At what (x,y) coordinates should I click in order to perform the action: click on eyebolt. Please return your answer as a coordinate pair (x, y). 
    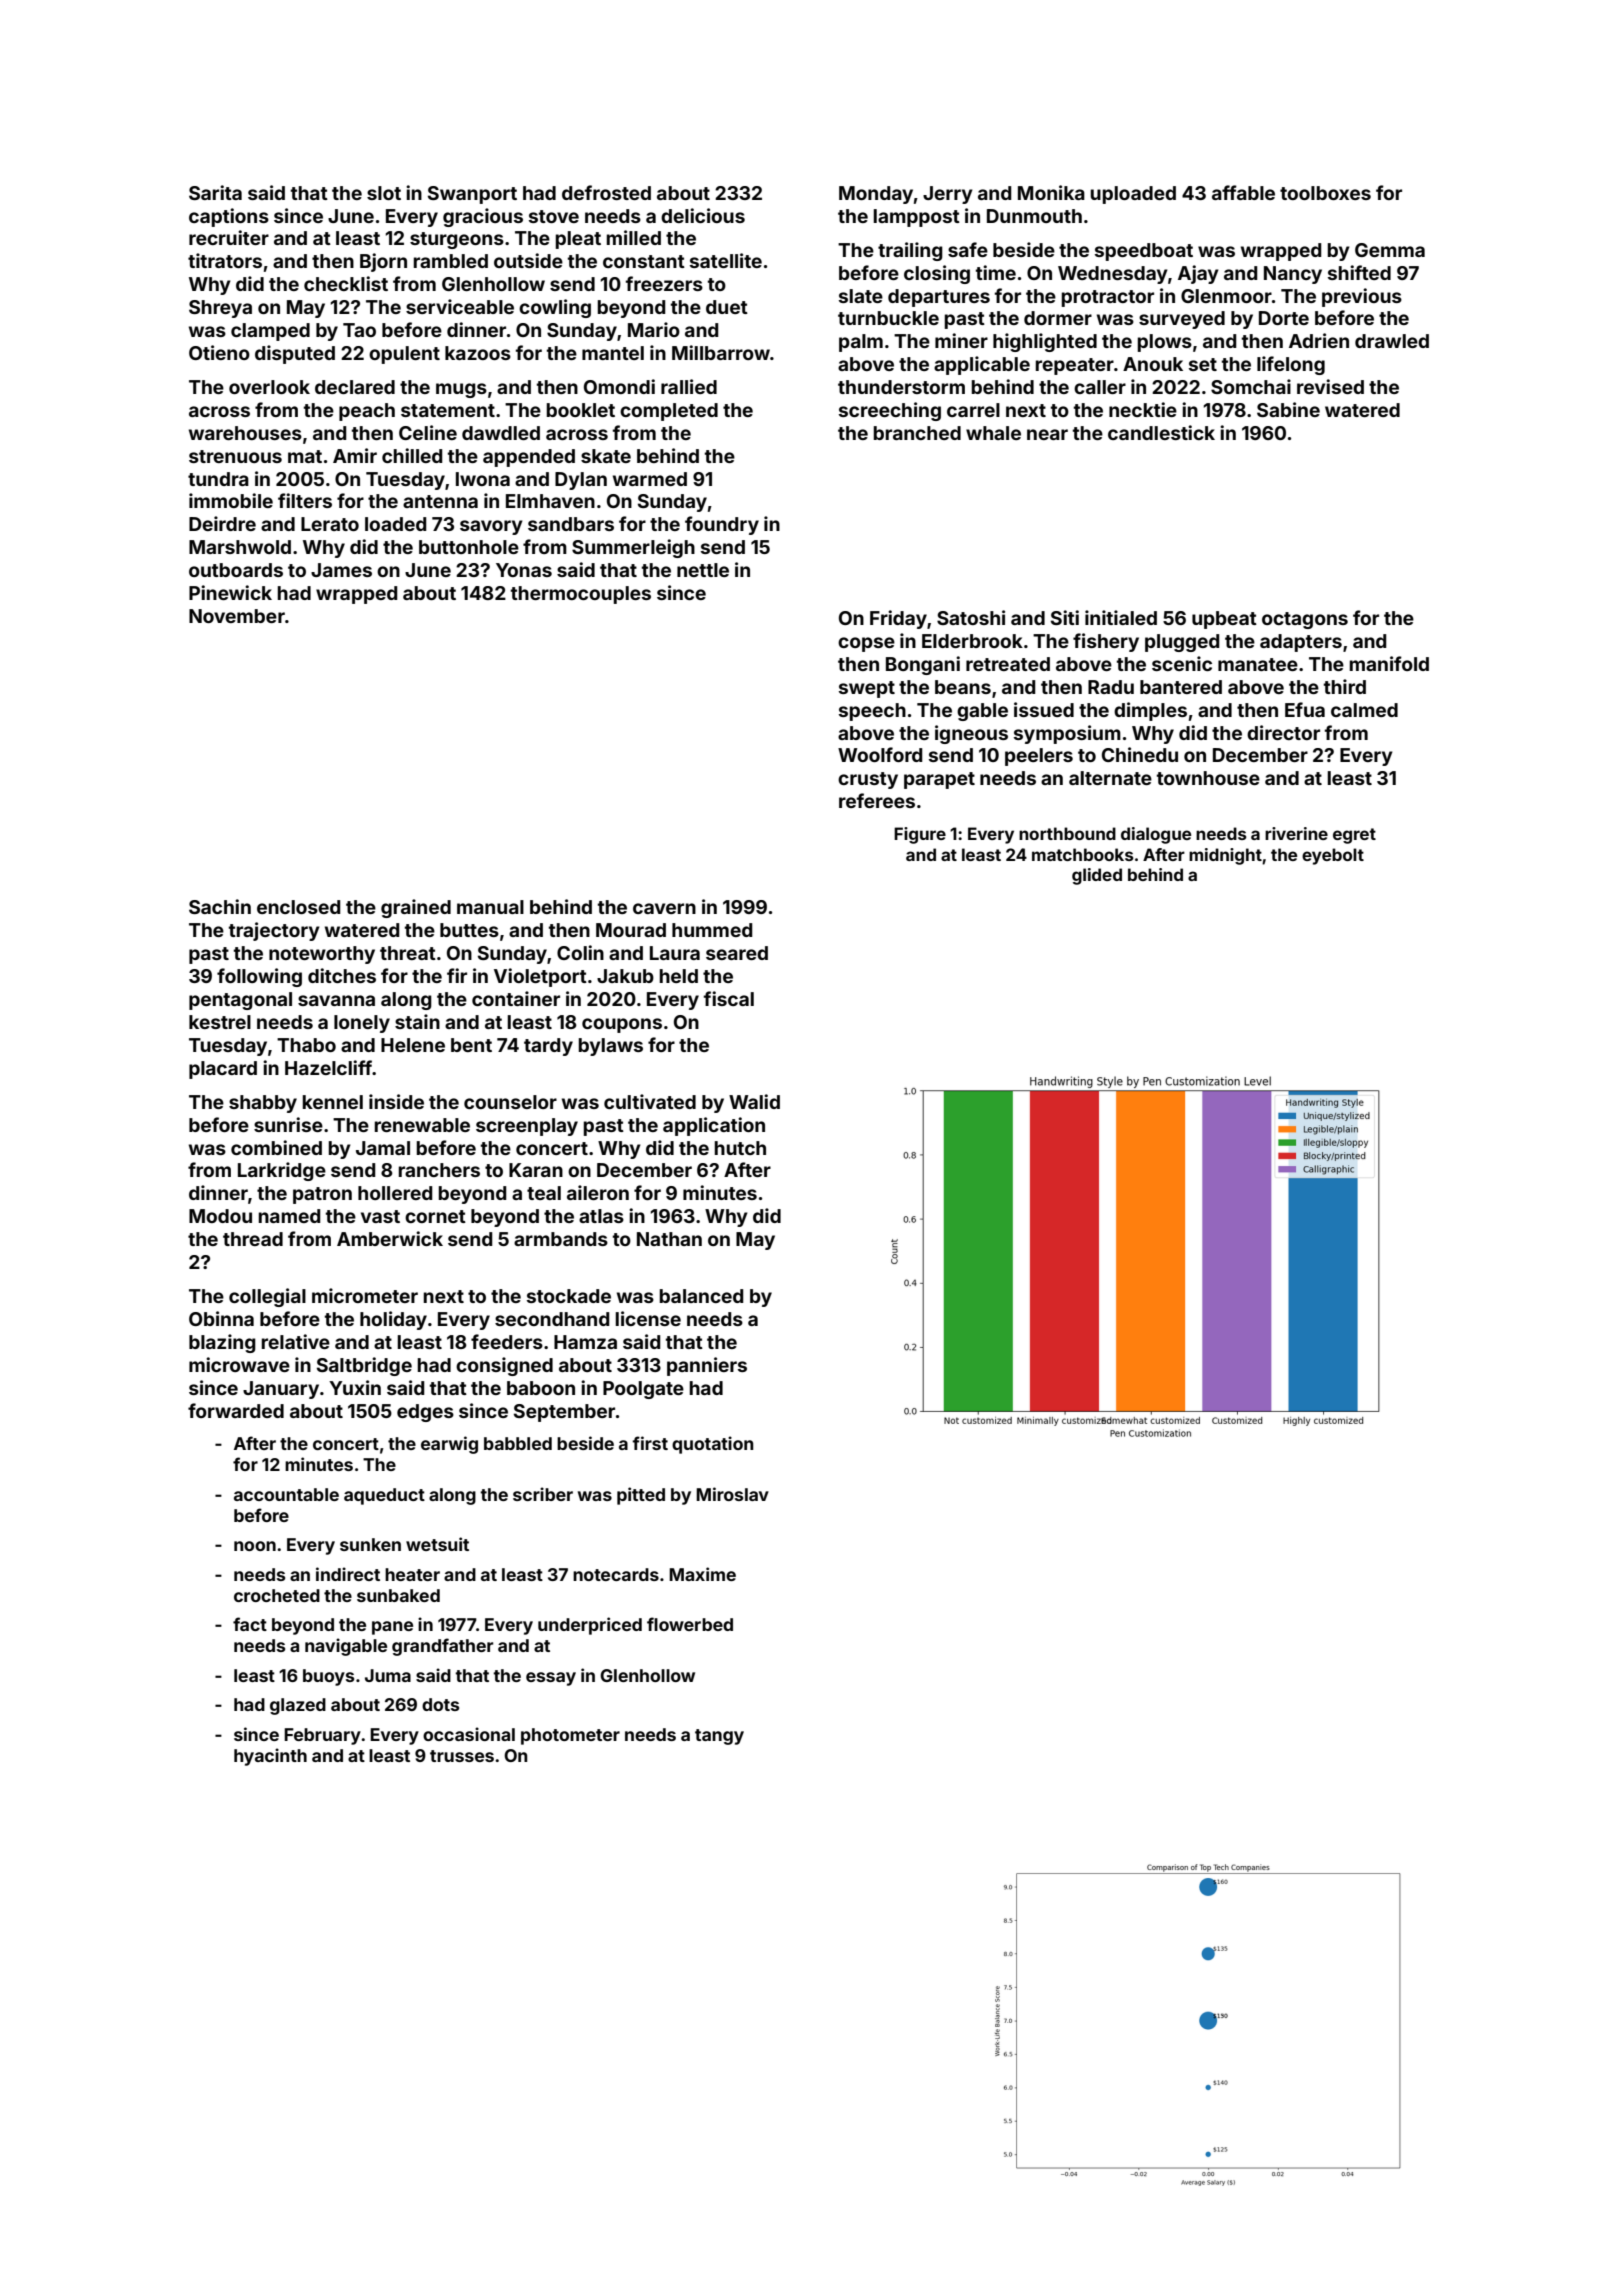
    Looking at the image, I should click on (1333, 856).
